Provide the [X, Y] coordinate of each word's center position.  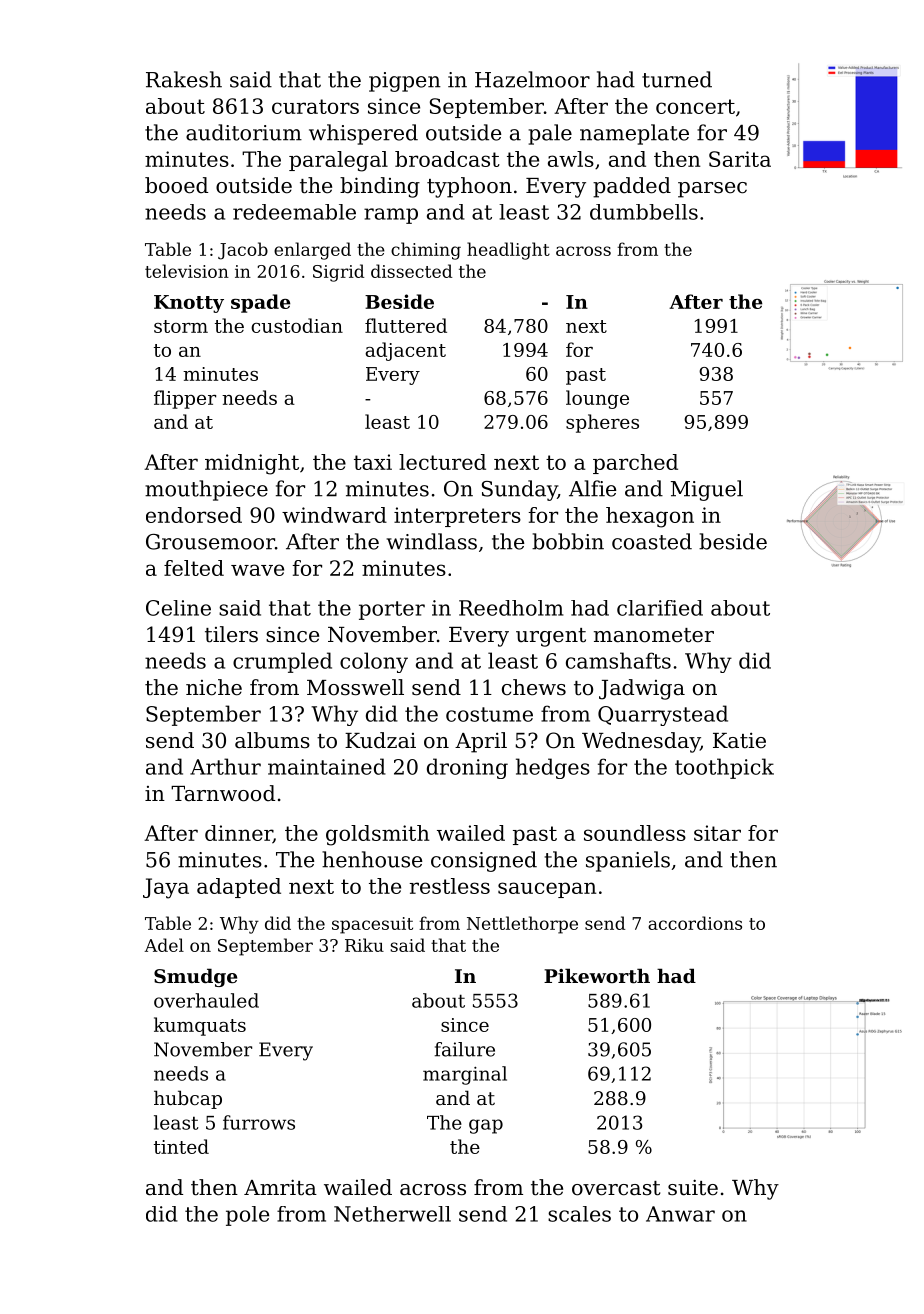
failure [465, 1049]
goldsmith [377, 835]
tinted [181, 1146]
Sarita [740, 159]
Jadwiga [642, 689]
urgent [551, 637]
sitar [717, 833]
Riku [364, 945]
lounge [597, 399]
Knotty [189, 304]
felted [194, 568]
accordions [695, 923]
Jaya [166, 888]
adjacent [405, 351]
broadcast [447, 159]
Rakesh [184, 79]
